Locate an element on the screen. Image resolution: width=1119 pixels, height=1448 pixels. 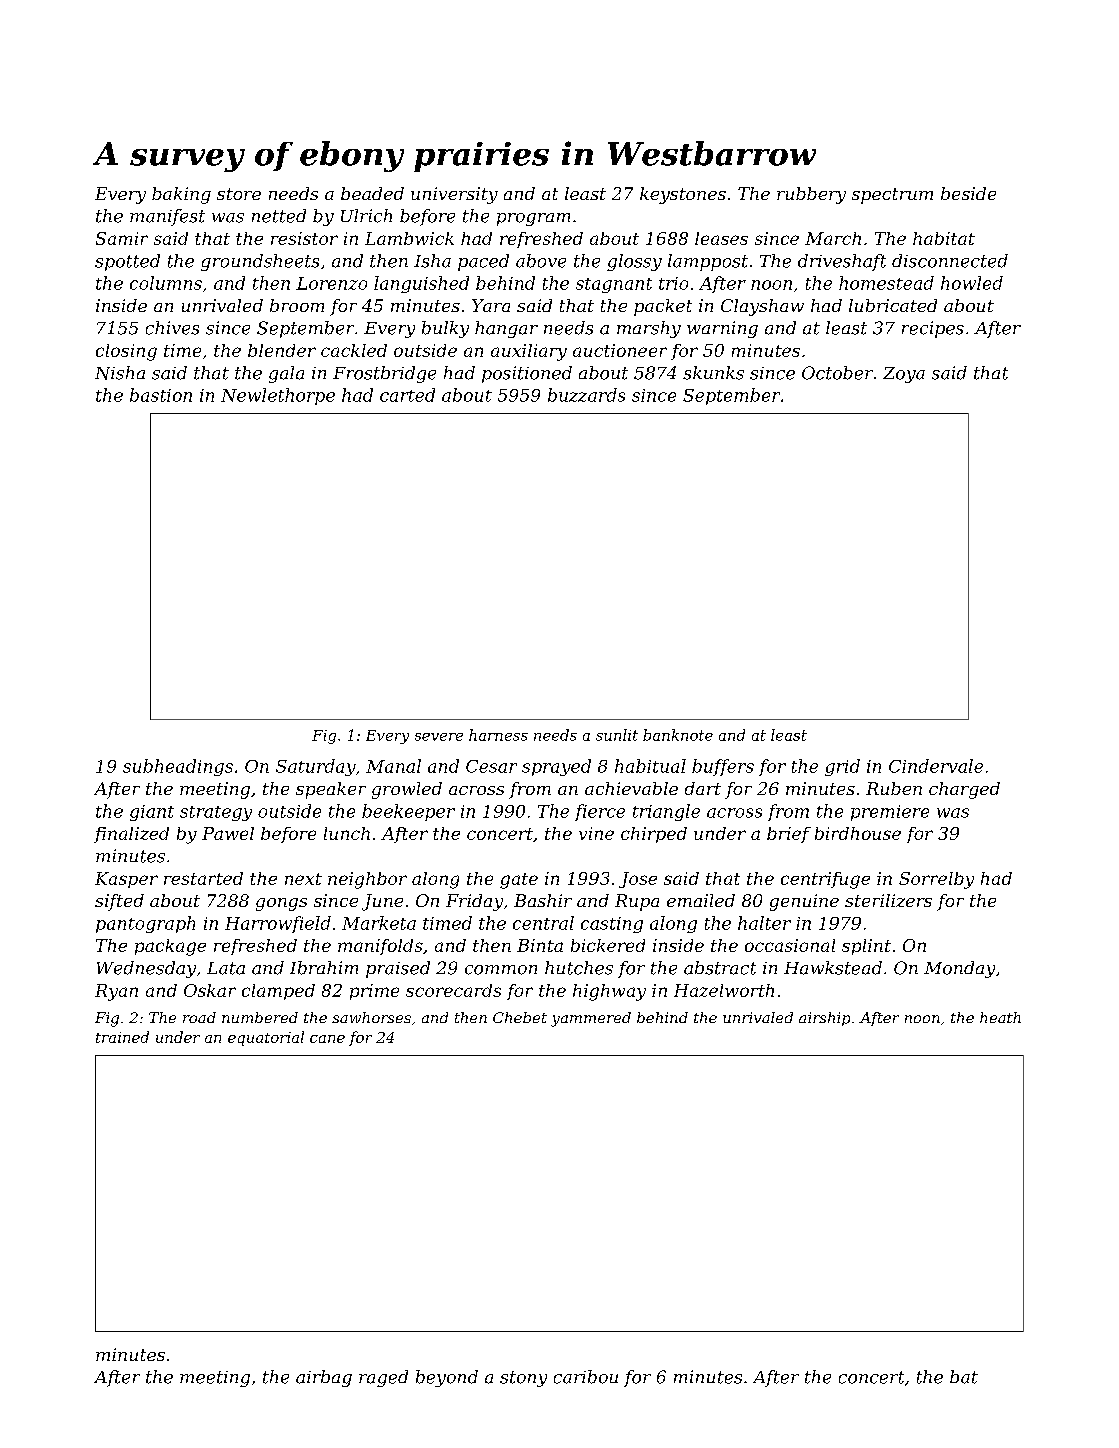
Sorrelby is located at coordinates (936, 880).
